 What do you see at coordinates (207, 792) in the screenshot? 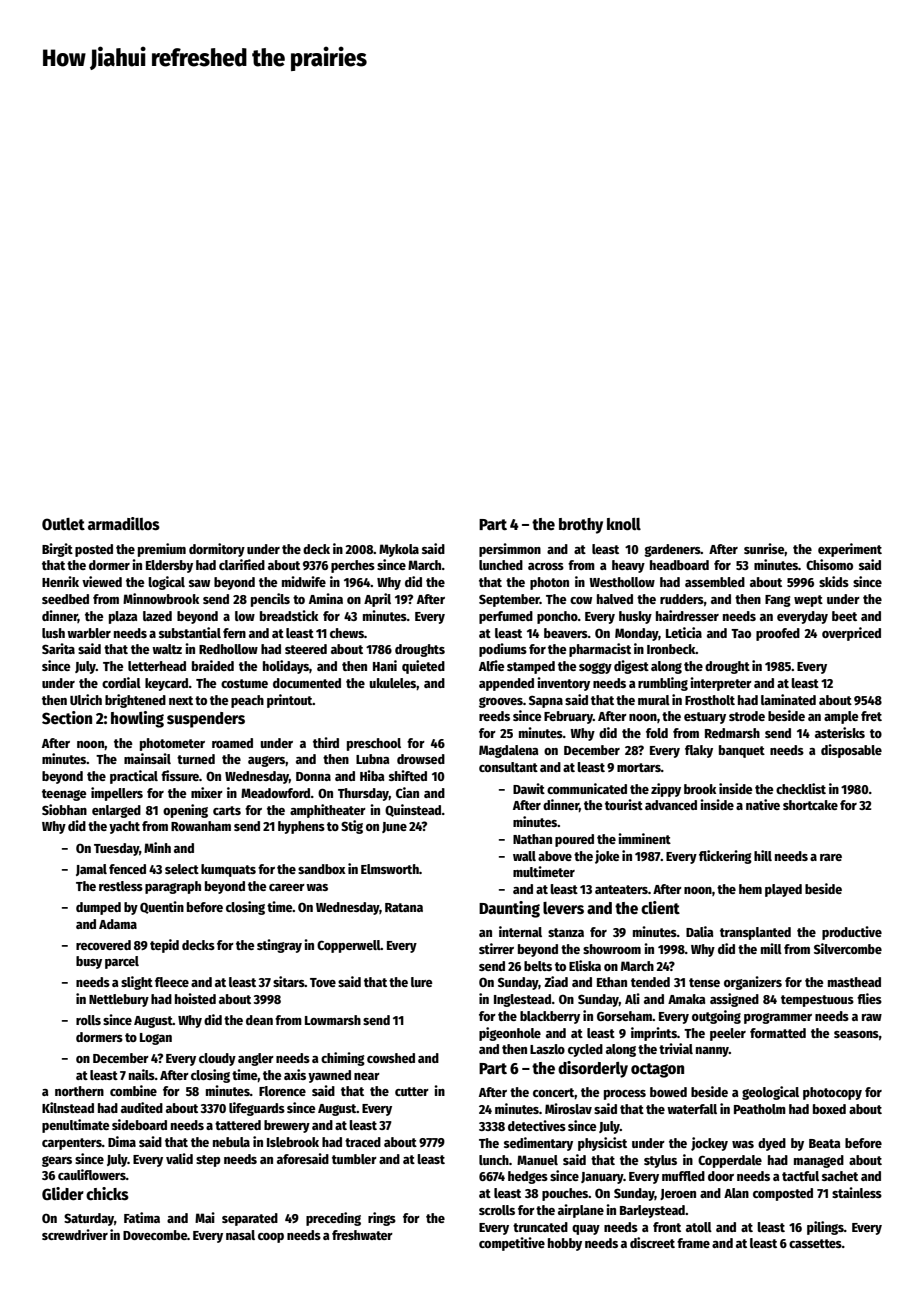
I see `mixer` at bounding box center [207, 792].
